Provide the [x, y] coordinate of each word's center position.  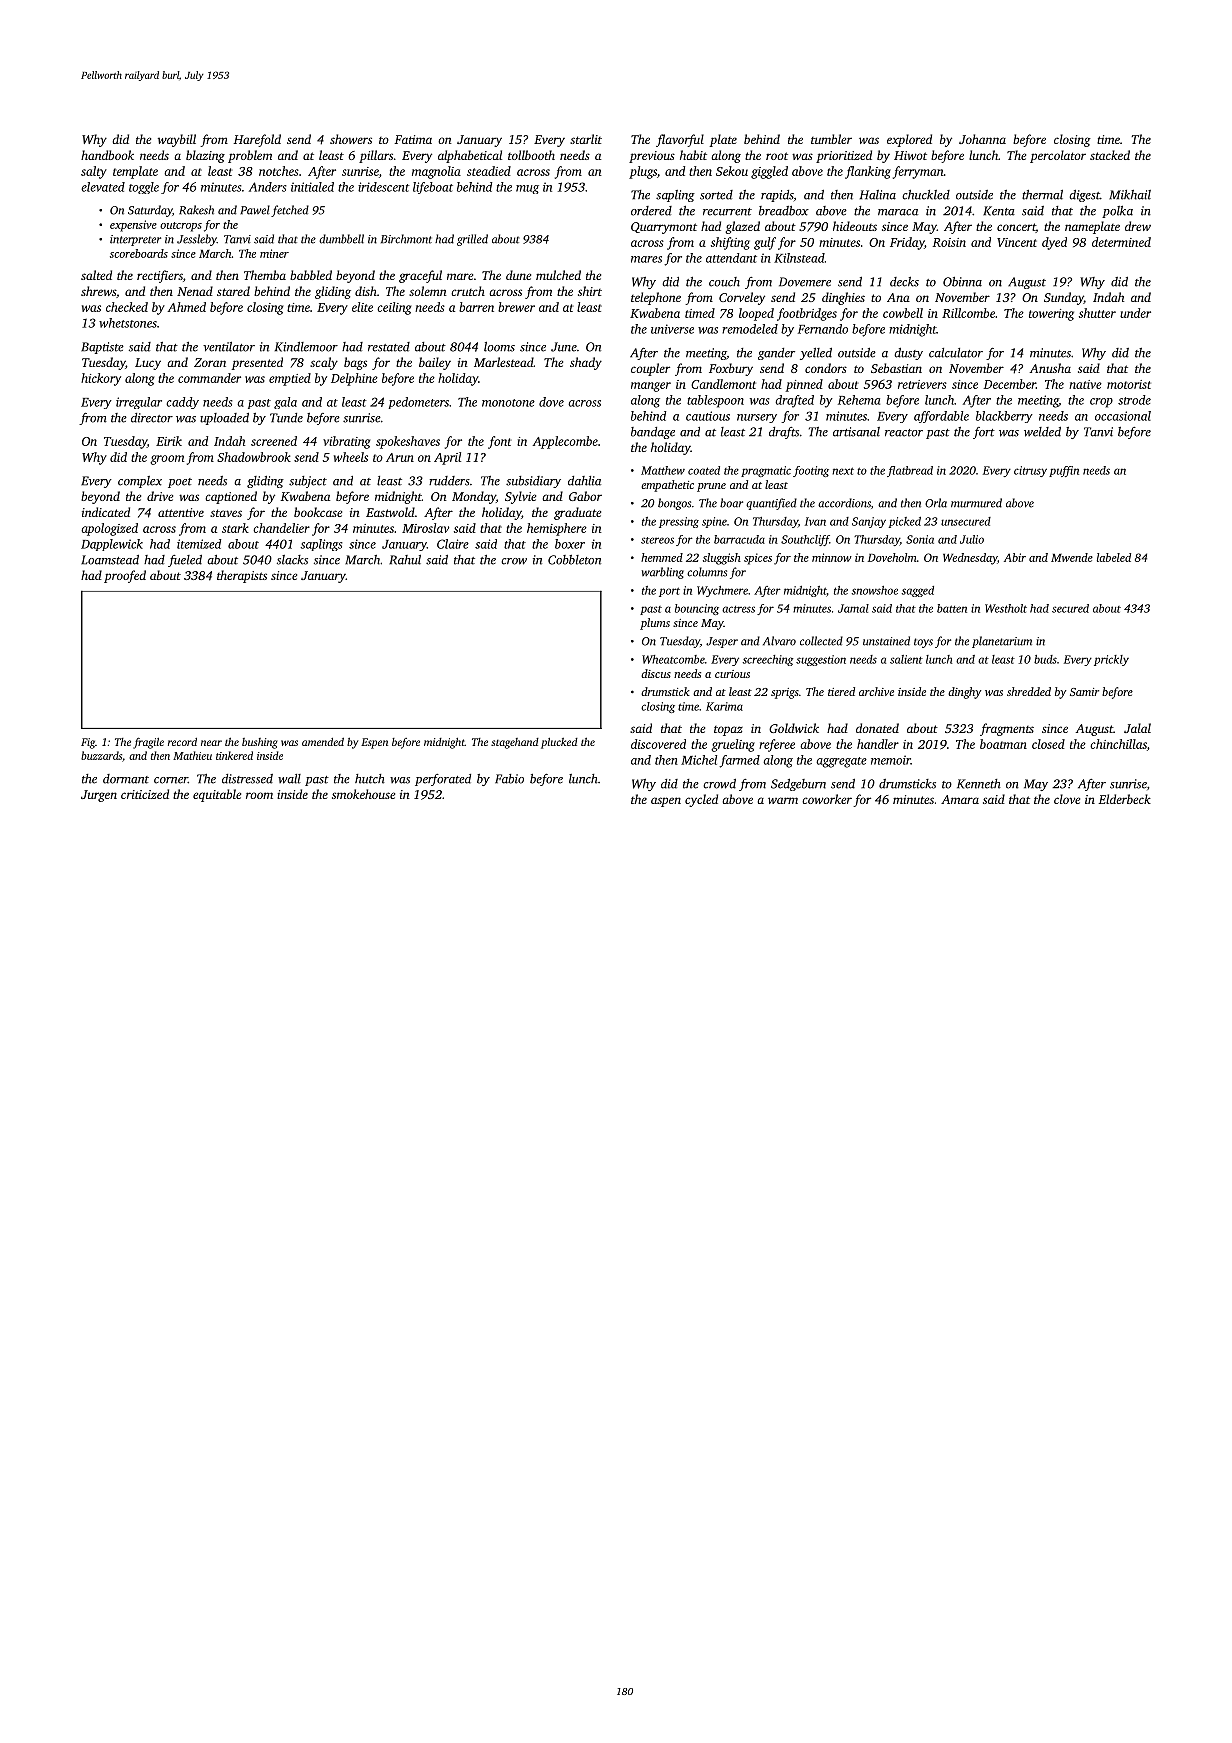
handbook [107, 155]
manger [651, 387]
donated [877, 728]
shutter [1097, 313]
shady [586, 363]
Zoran [210, 362]
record [182, 742]
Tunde [286, 418]
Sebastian [896, 368]
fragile [148, 743]
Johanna [982, 139]
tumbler [831, 139]
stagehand [515, 743]
